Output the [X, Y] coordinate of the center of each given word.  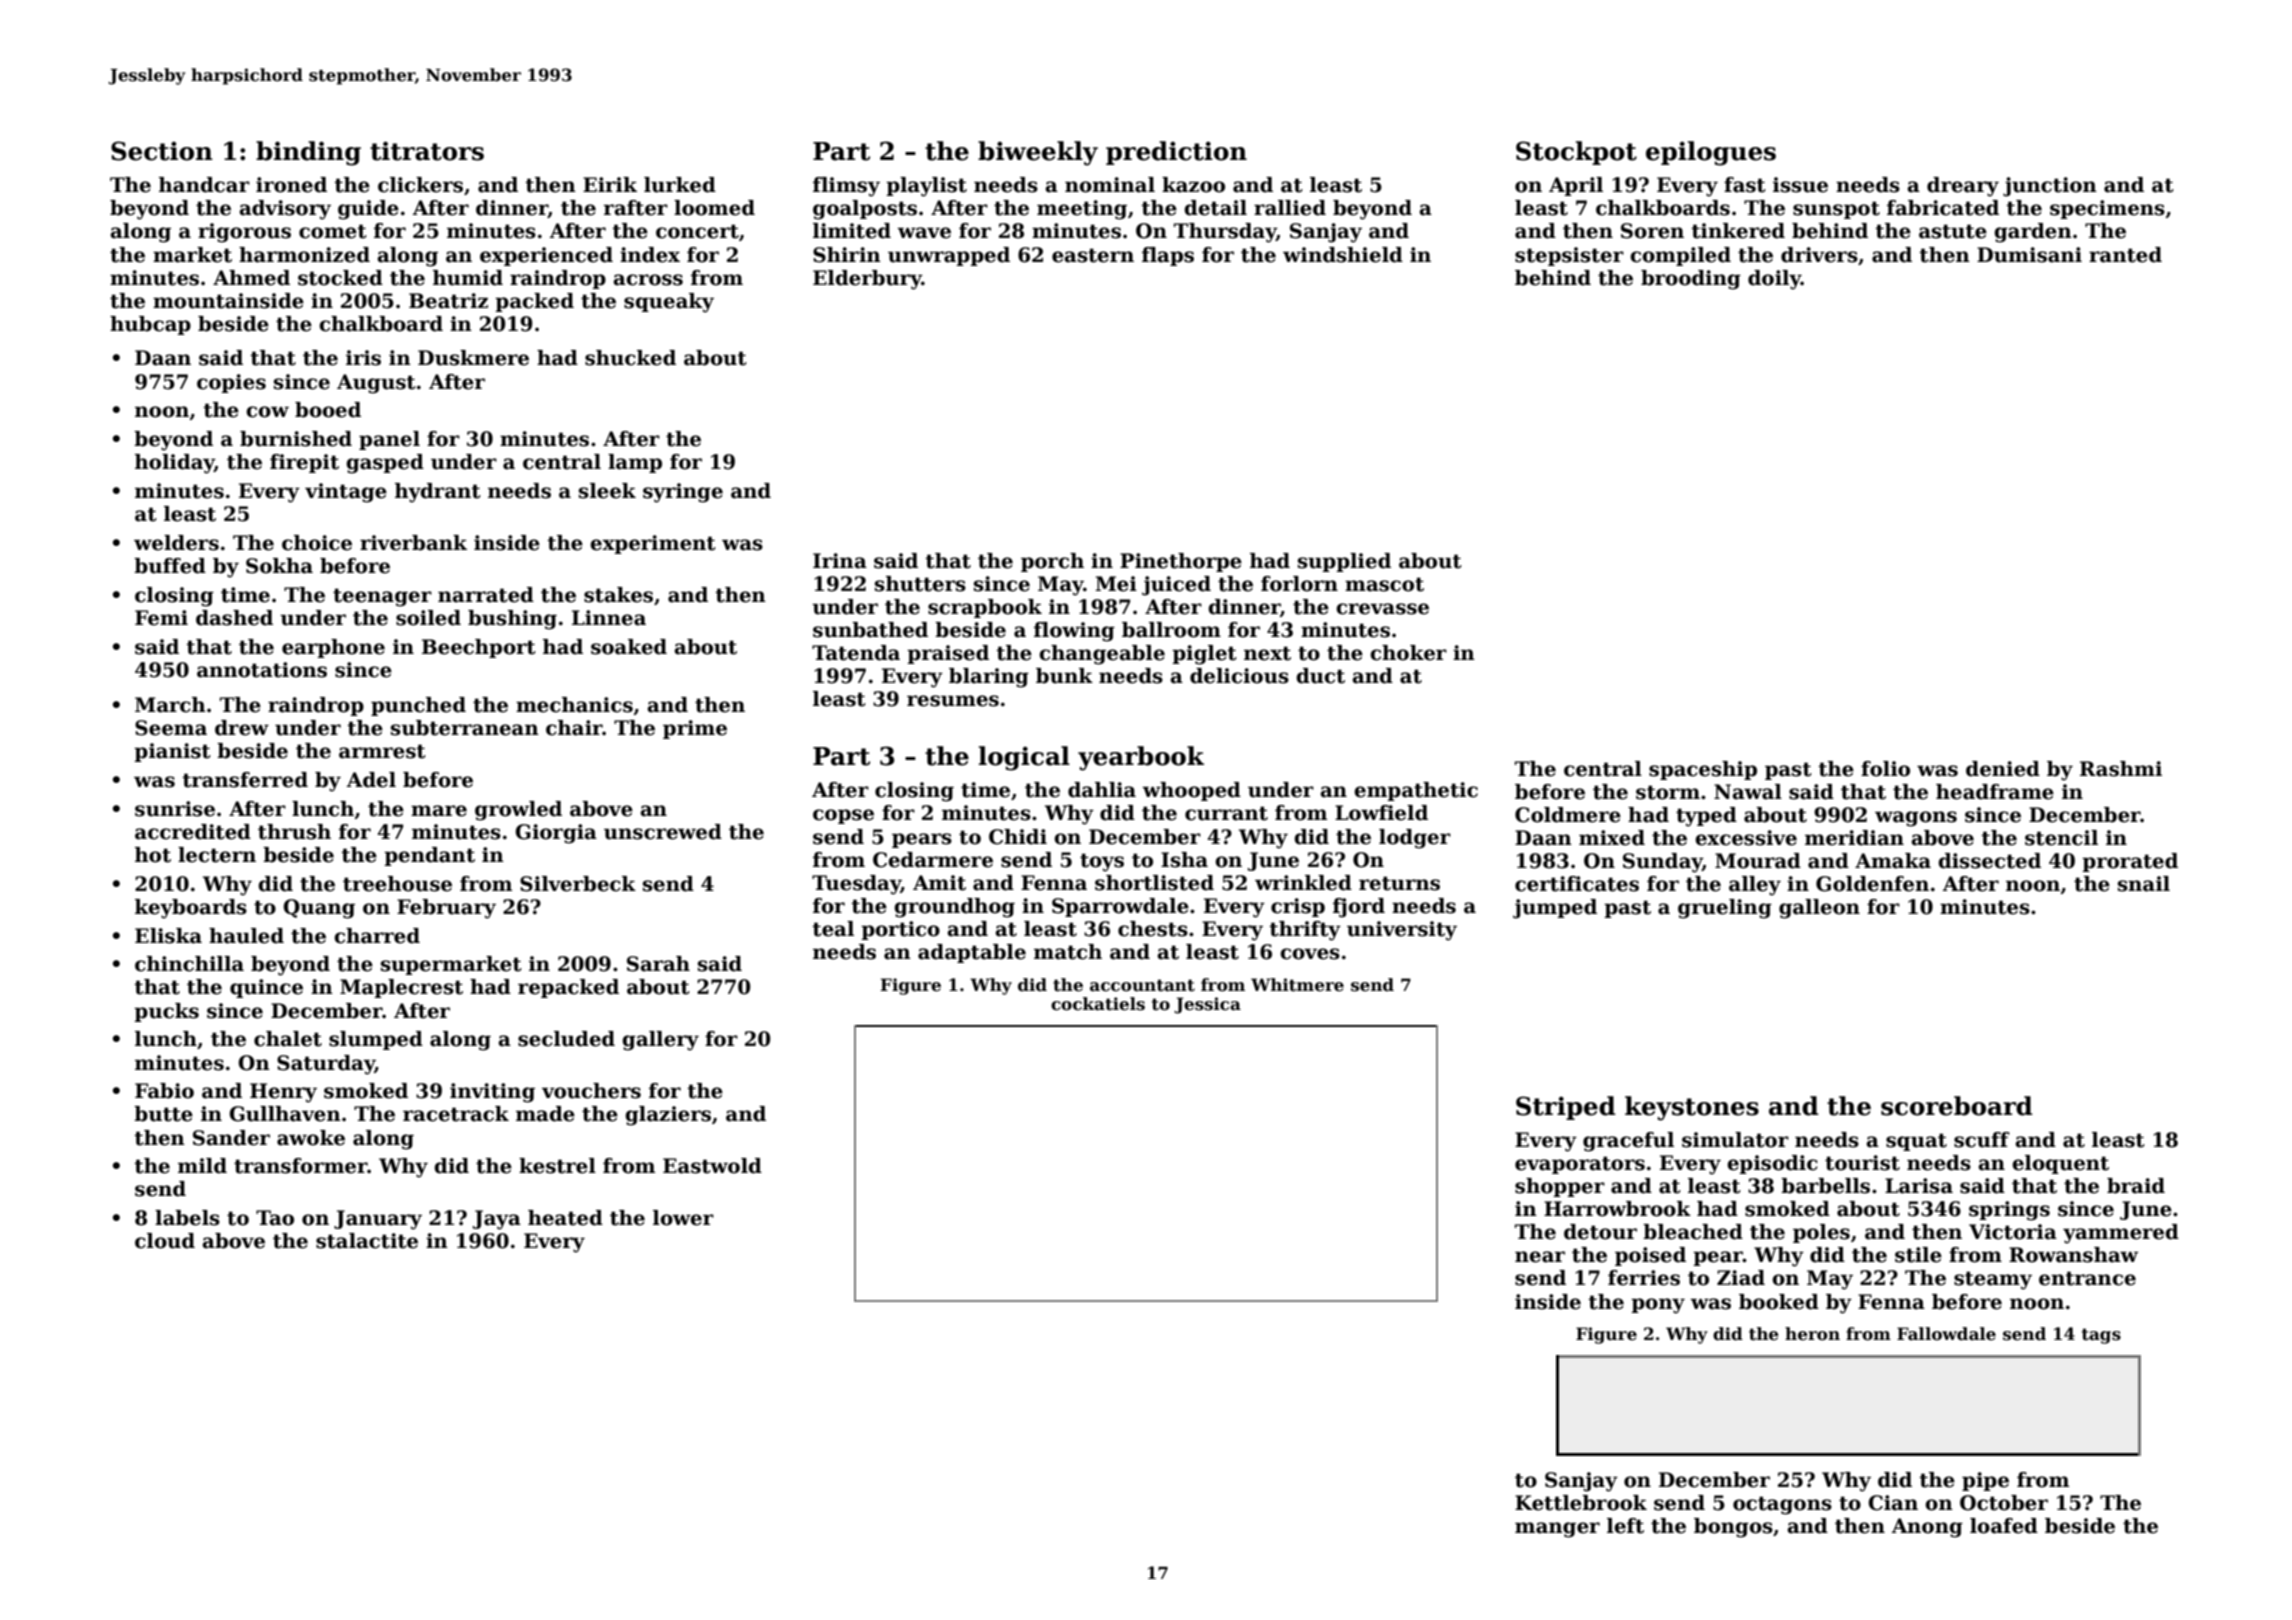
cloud [165, 1241]
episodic [1772, 1164]
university [1402, 931]
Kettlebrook [1581, 1503]
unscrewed [663, 832]
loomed [714, 208]
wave [924, 233]
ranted [2125, 255]
